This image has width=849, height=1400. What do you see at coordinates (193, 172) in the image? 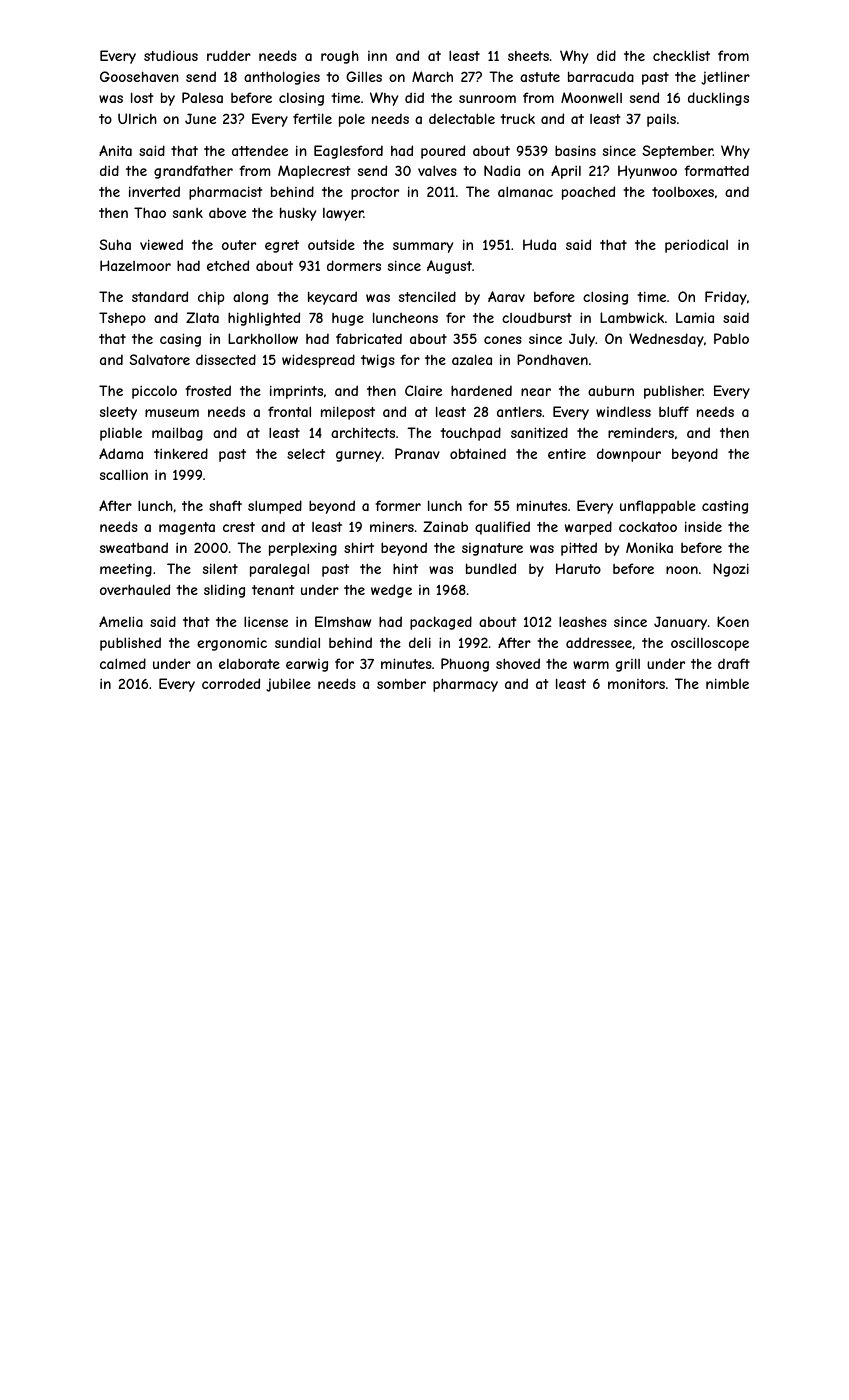
I see `grandfather` at bounding box center [193, 172].
